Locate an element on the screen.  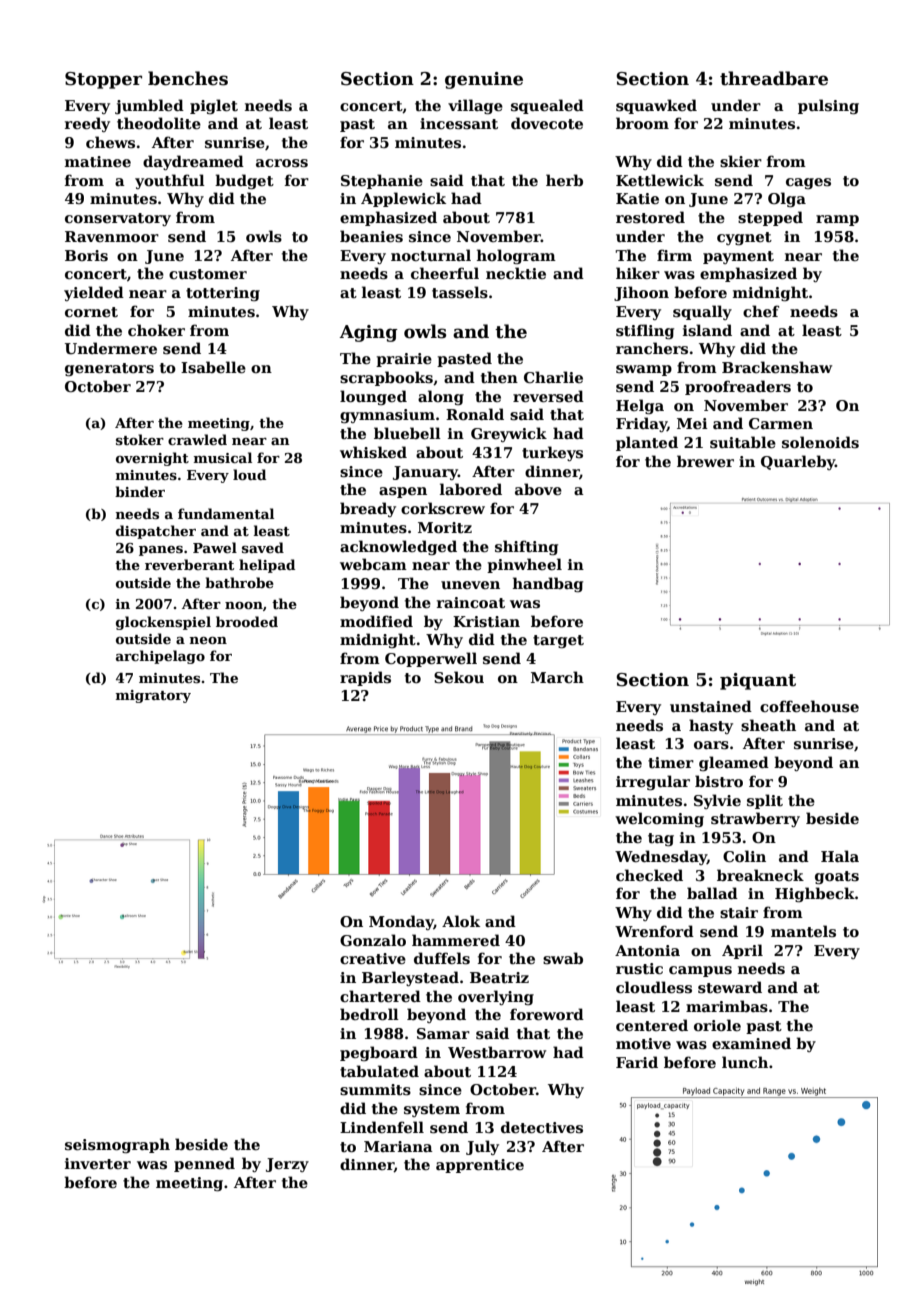
threadbare is located at coordinates (774, 78).
